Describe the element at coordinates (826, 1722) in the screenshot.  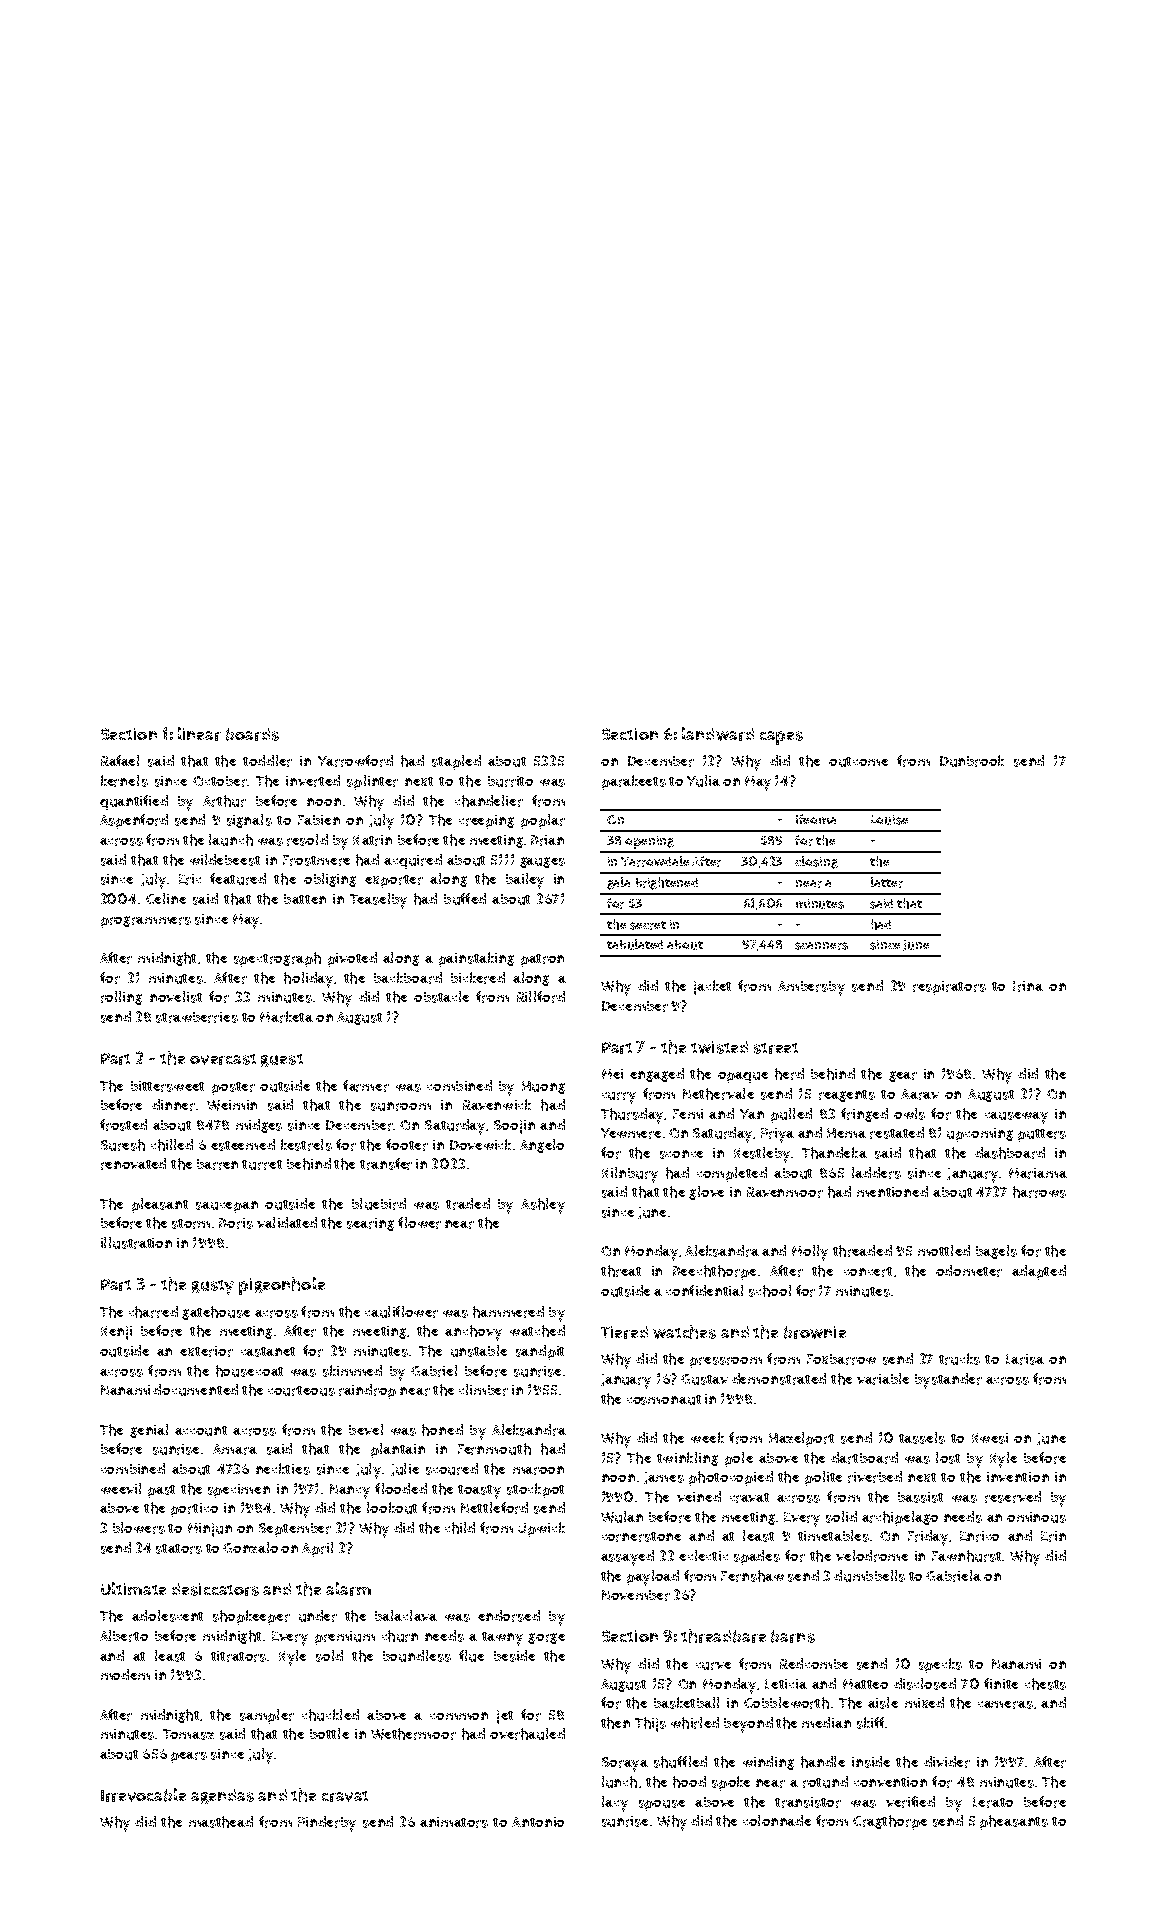
I see `median` at that location.
